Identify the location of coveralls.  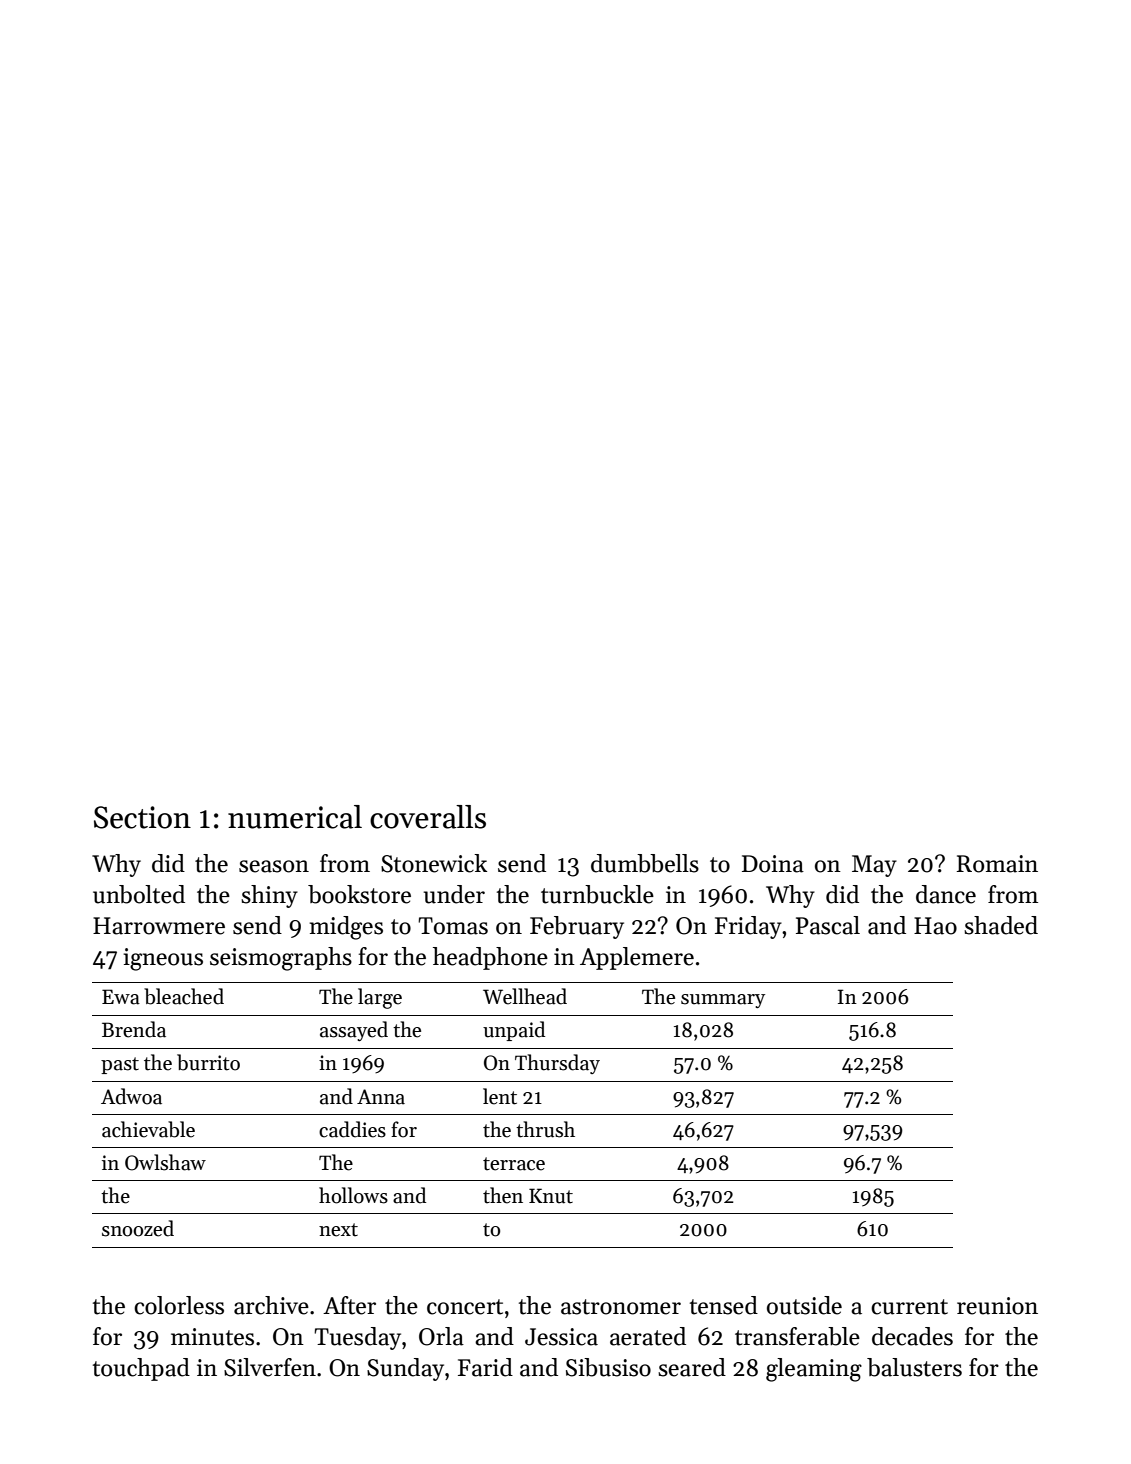
(428, 817).
